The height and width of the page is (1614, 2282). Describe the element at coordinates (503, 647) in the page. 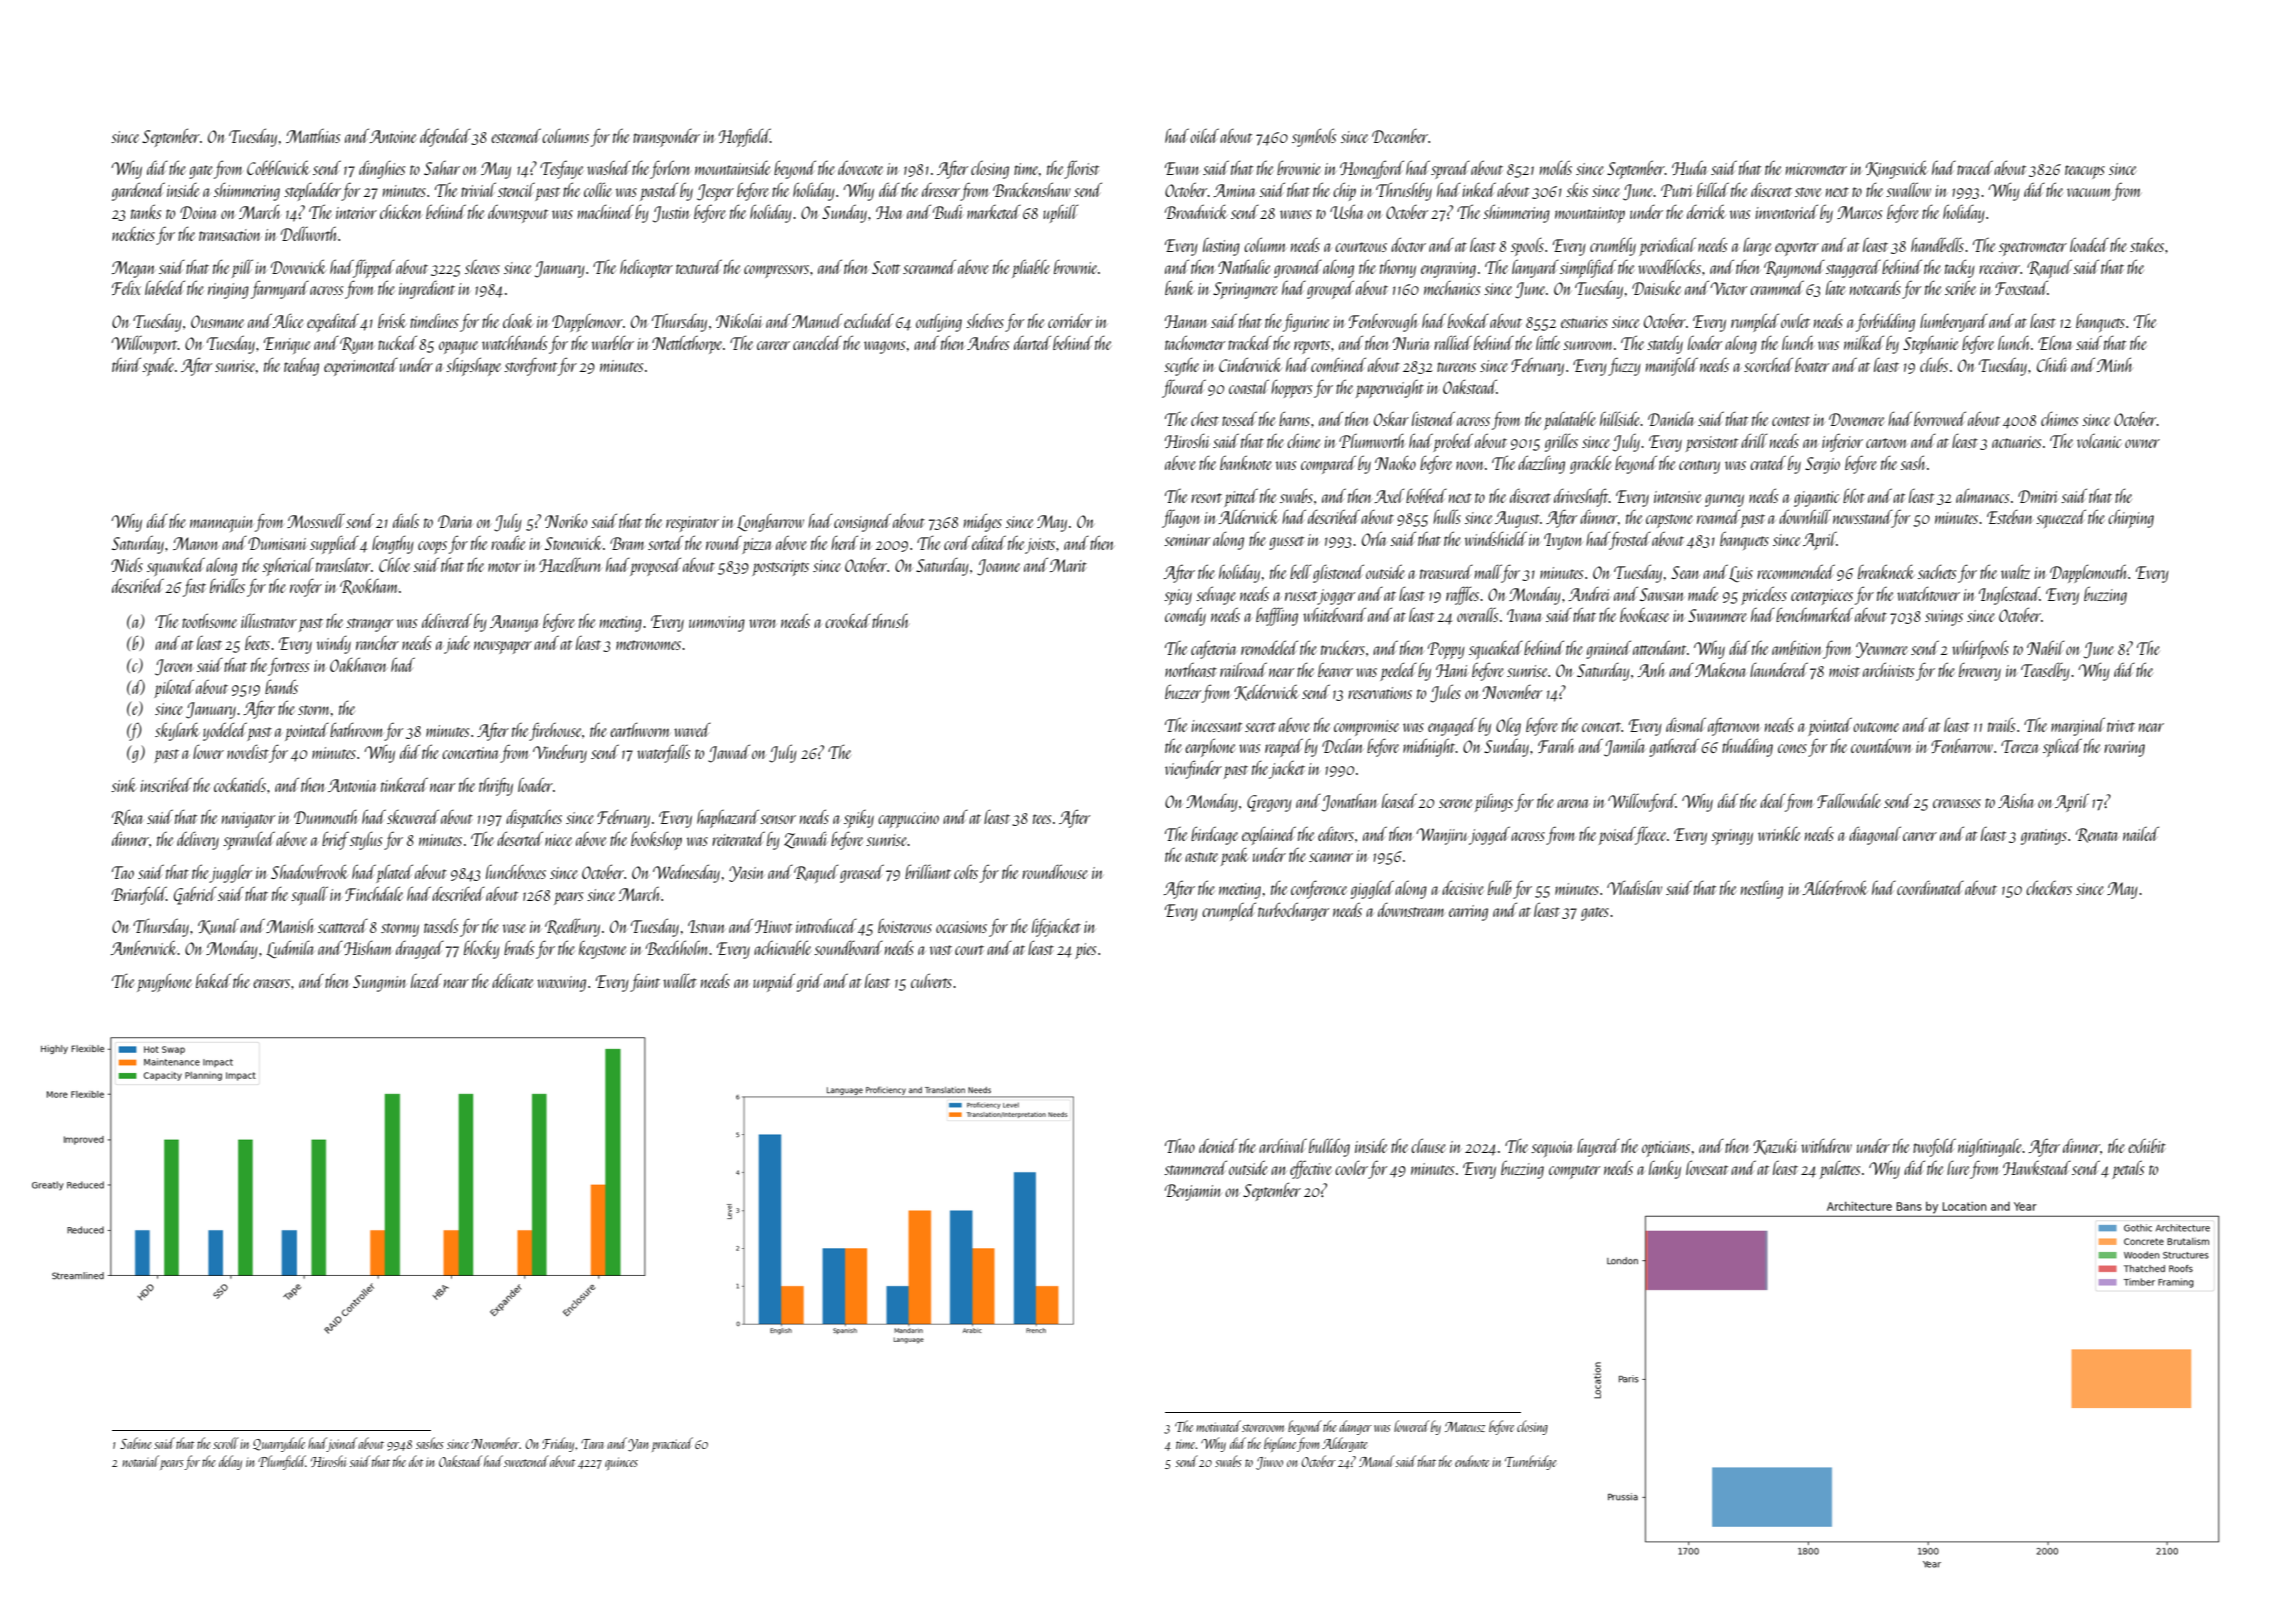

I see `newspaper` at that location.
